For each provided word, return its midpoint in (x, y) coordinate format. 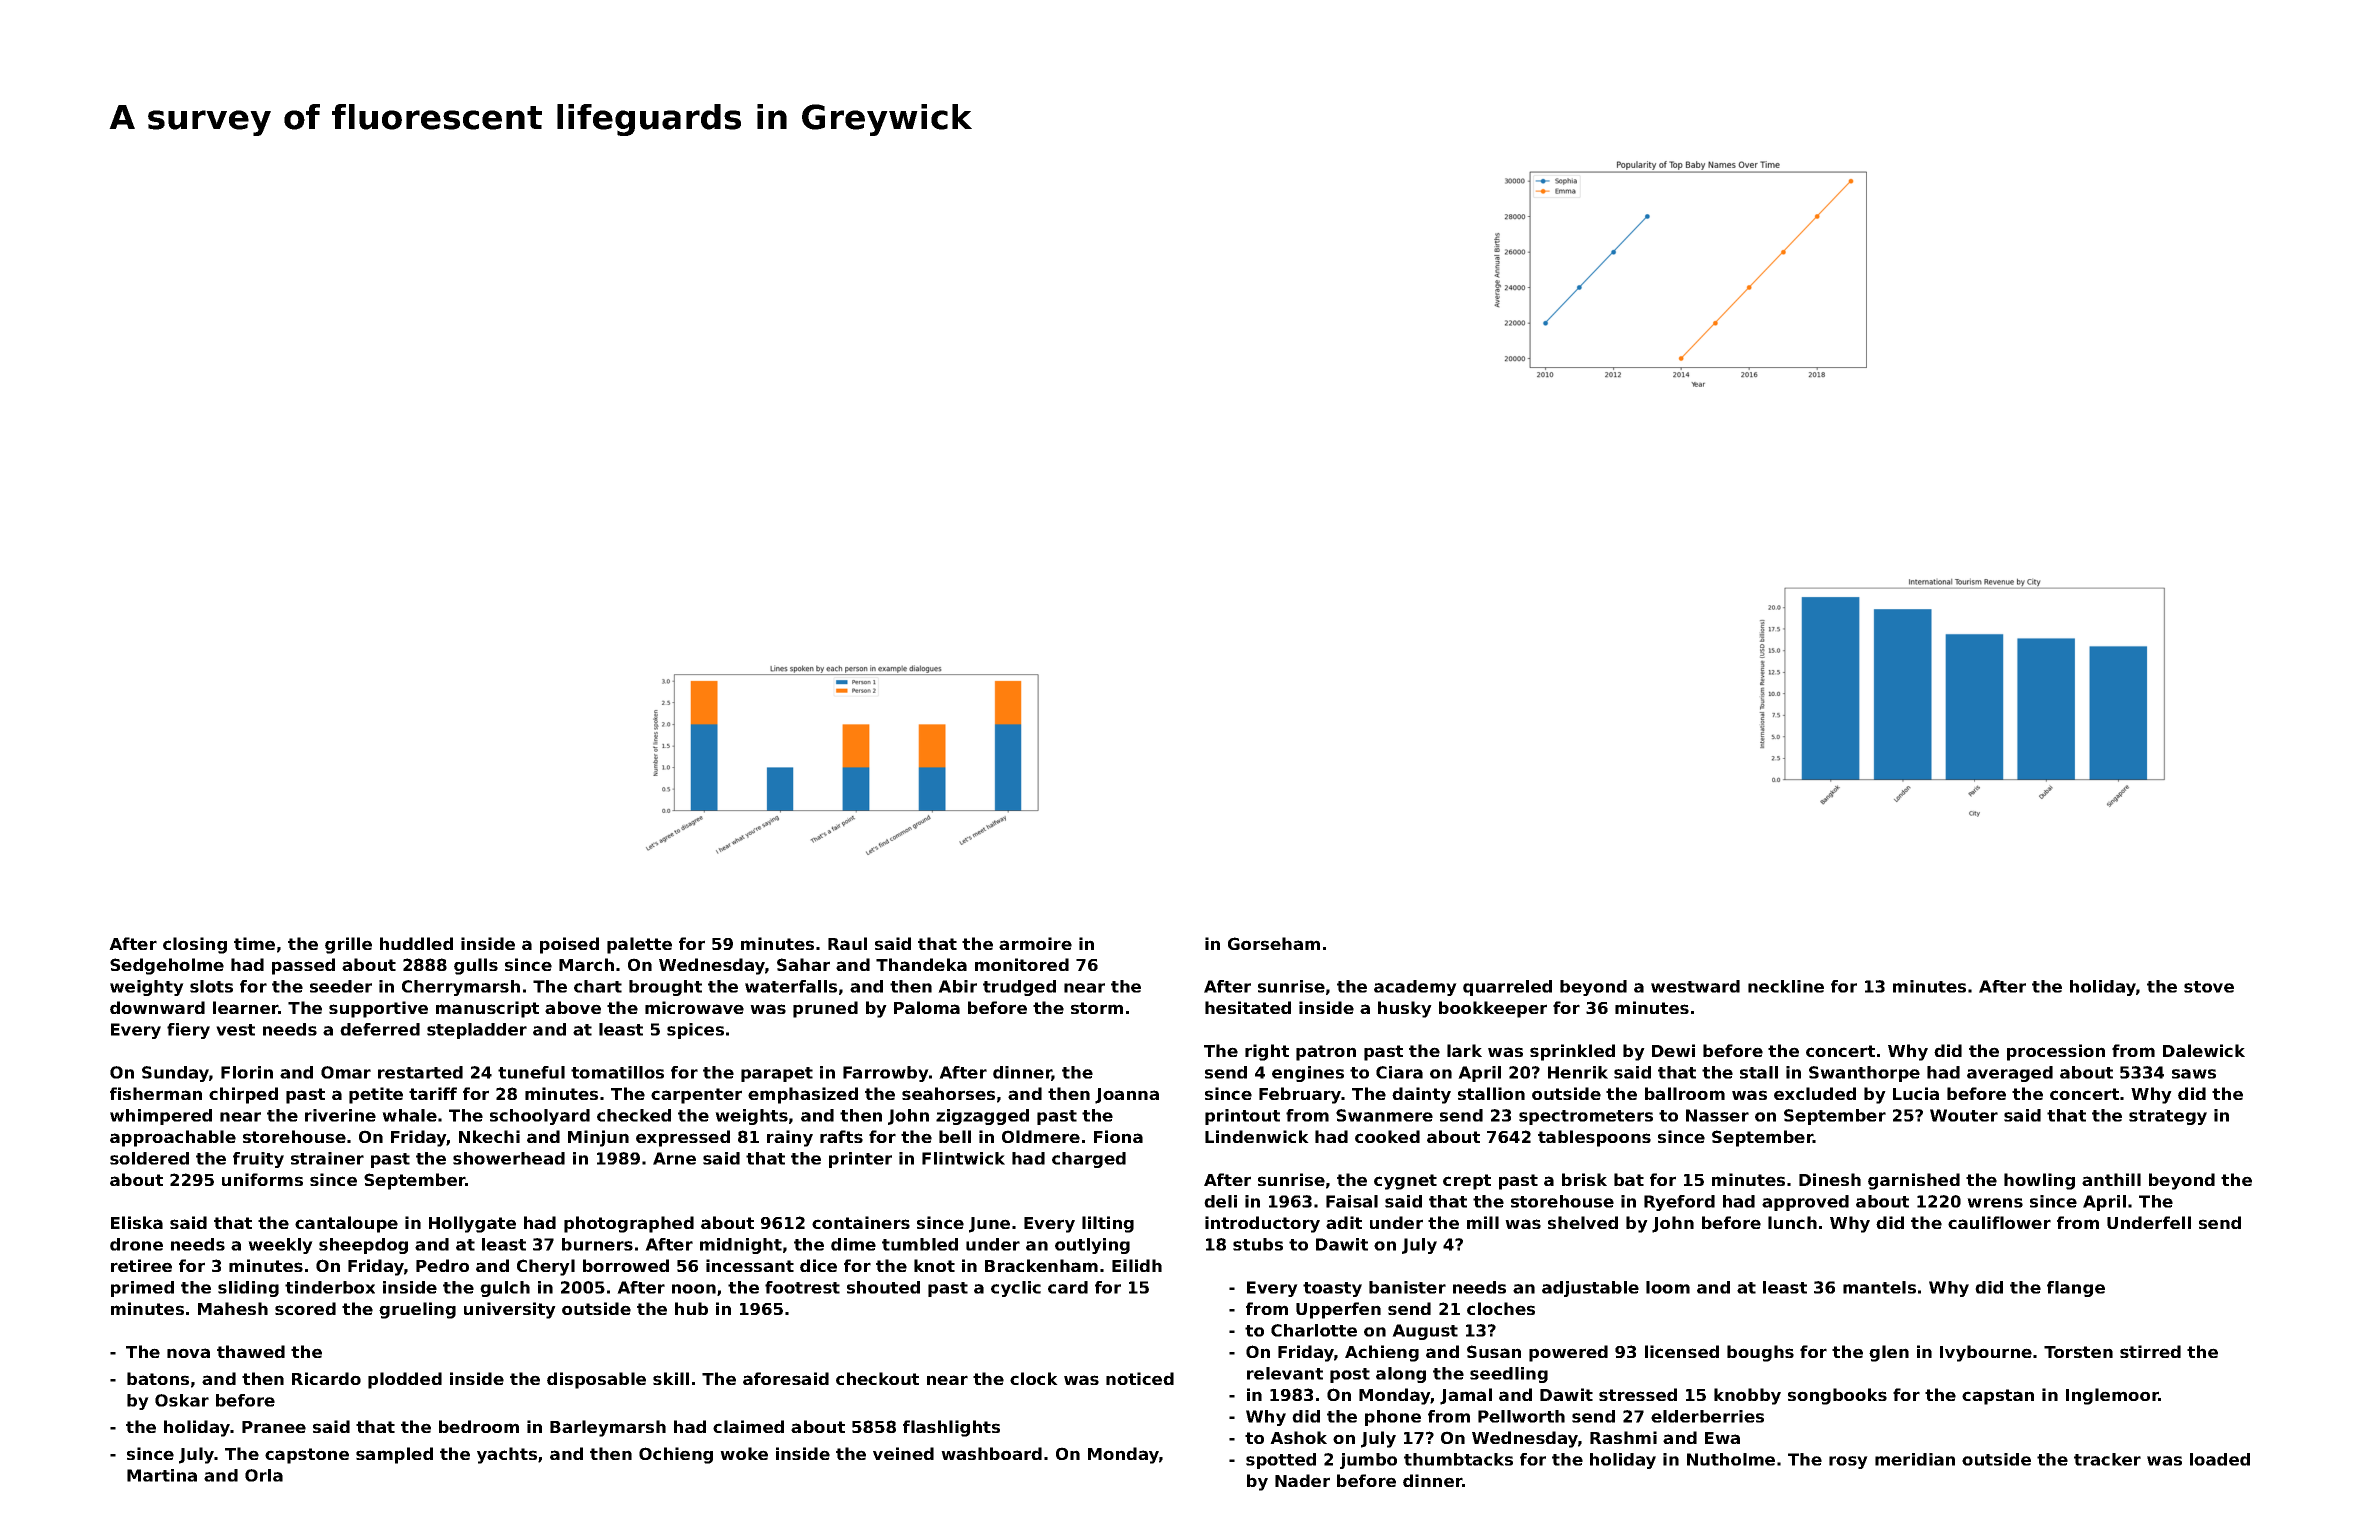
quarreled (1507, 988)
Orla (264, 1475)
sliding (248, 1289)
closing (195, 945)
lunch (1792, 1222)
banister (1407, 1287)
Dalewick (2204, 1050)
